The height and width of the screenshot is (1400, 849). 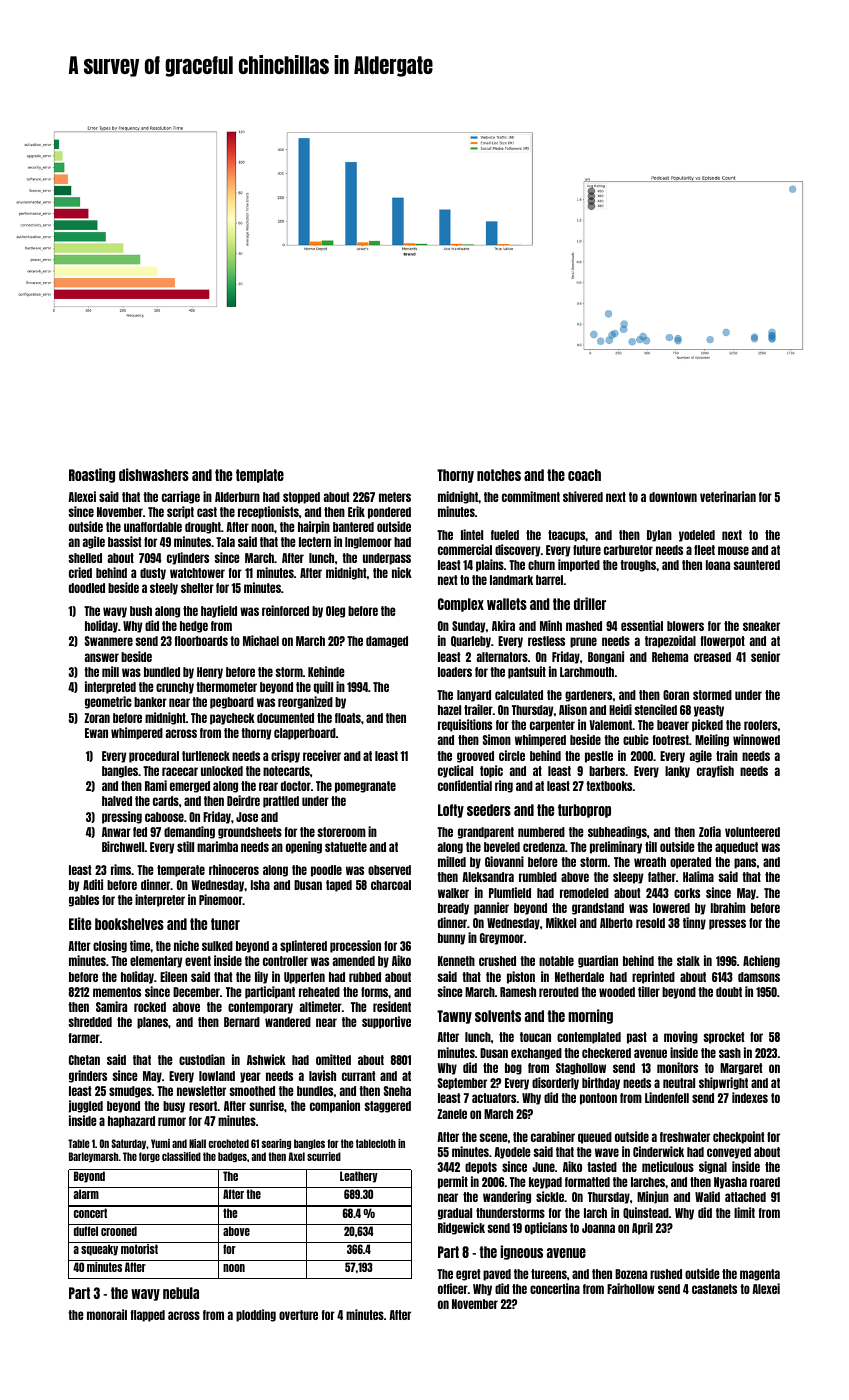 I want to click on egret, so click(x=468, y=1275).
